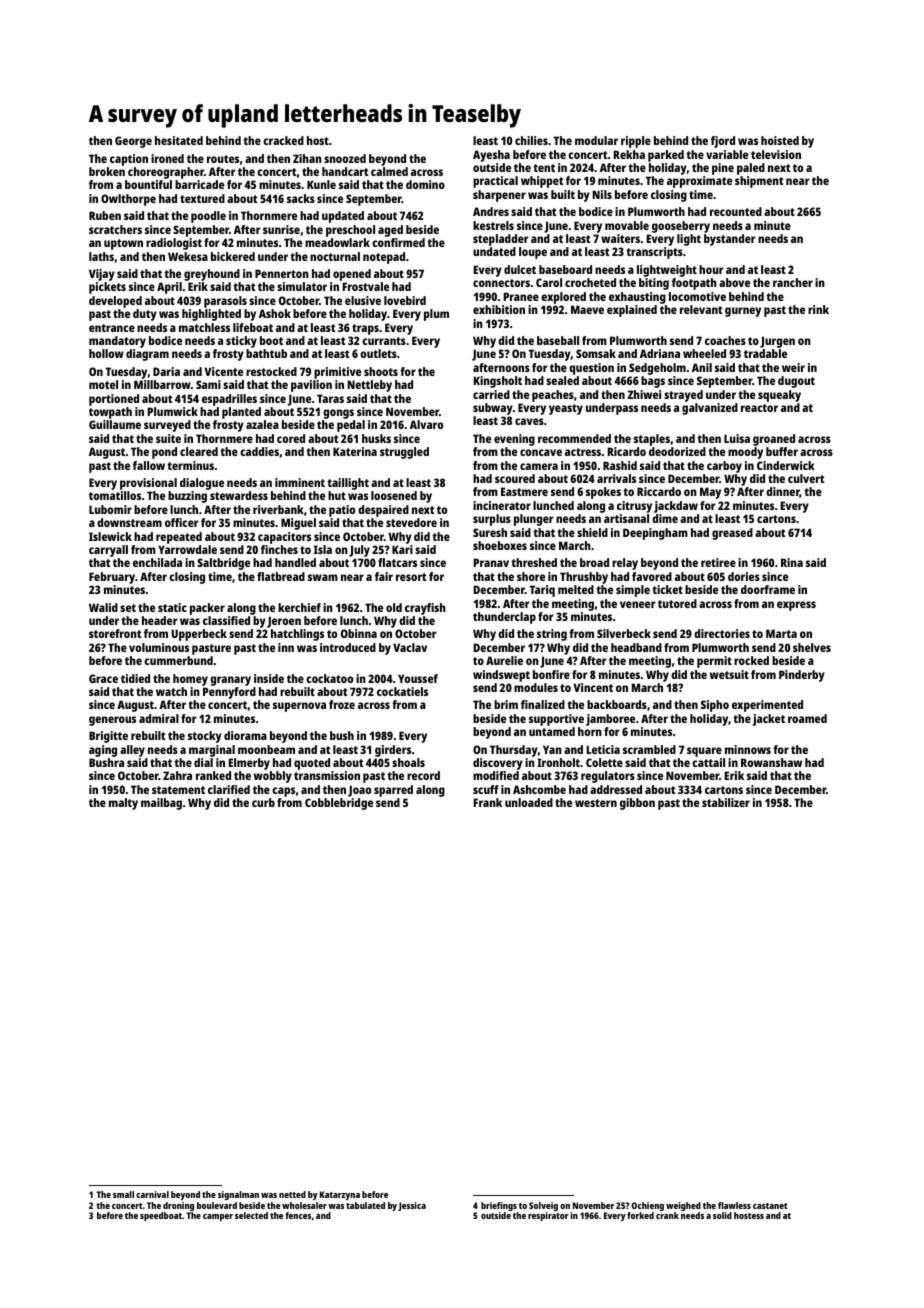  Describe the element at coordinates (298, 1215) in the page. I see `fences` at that location.
